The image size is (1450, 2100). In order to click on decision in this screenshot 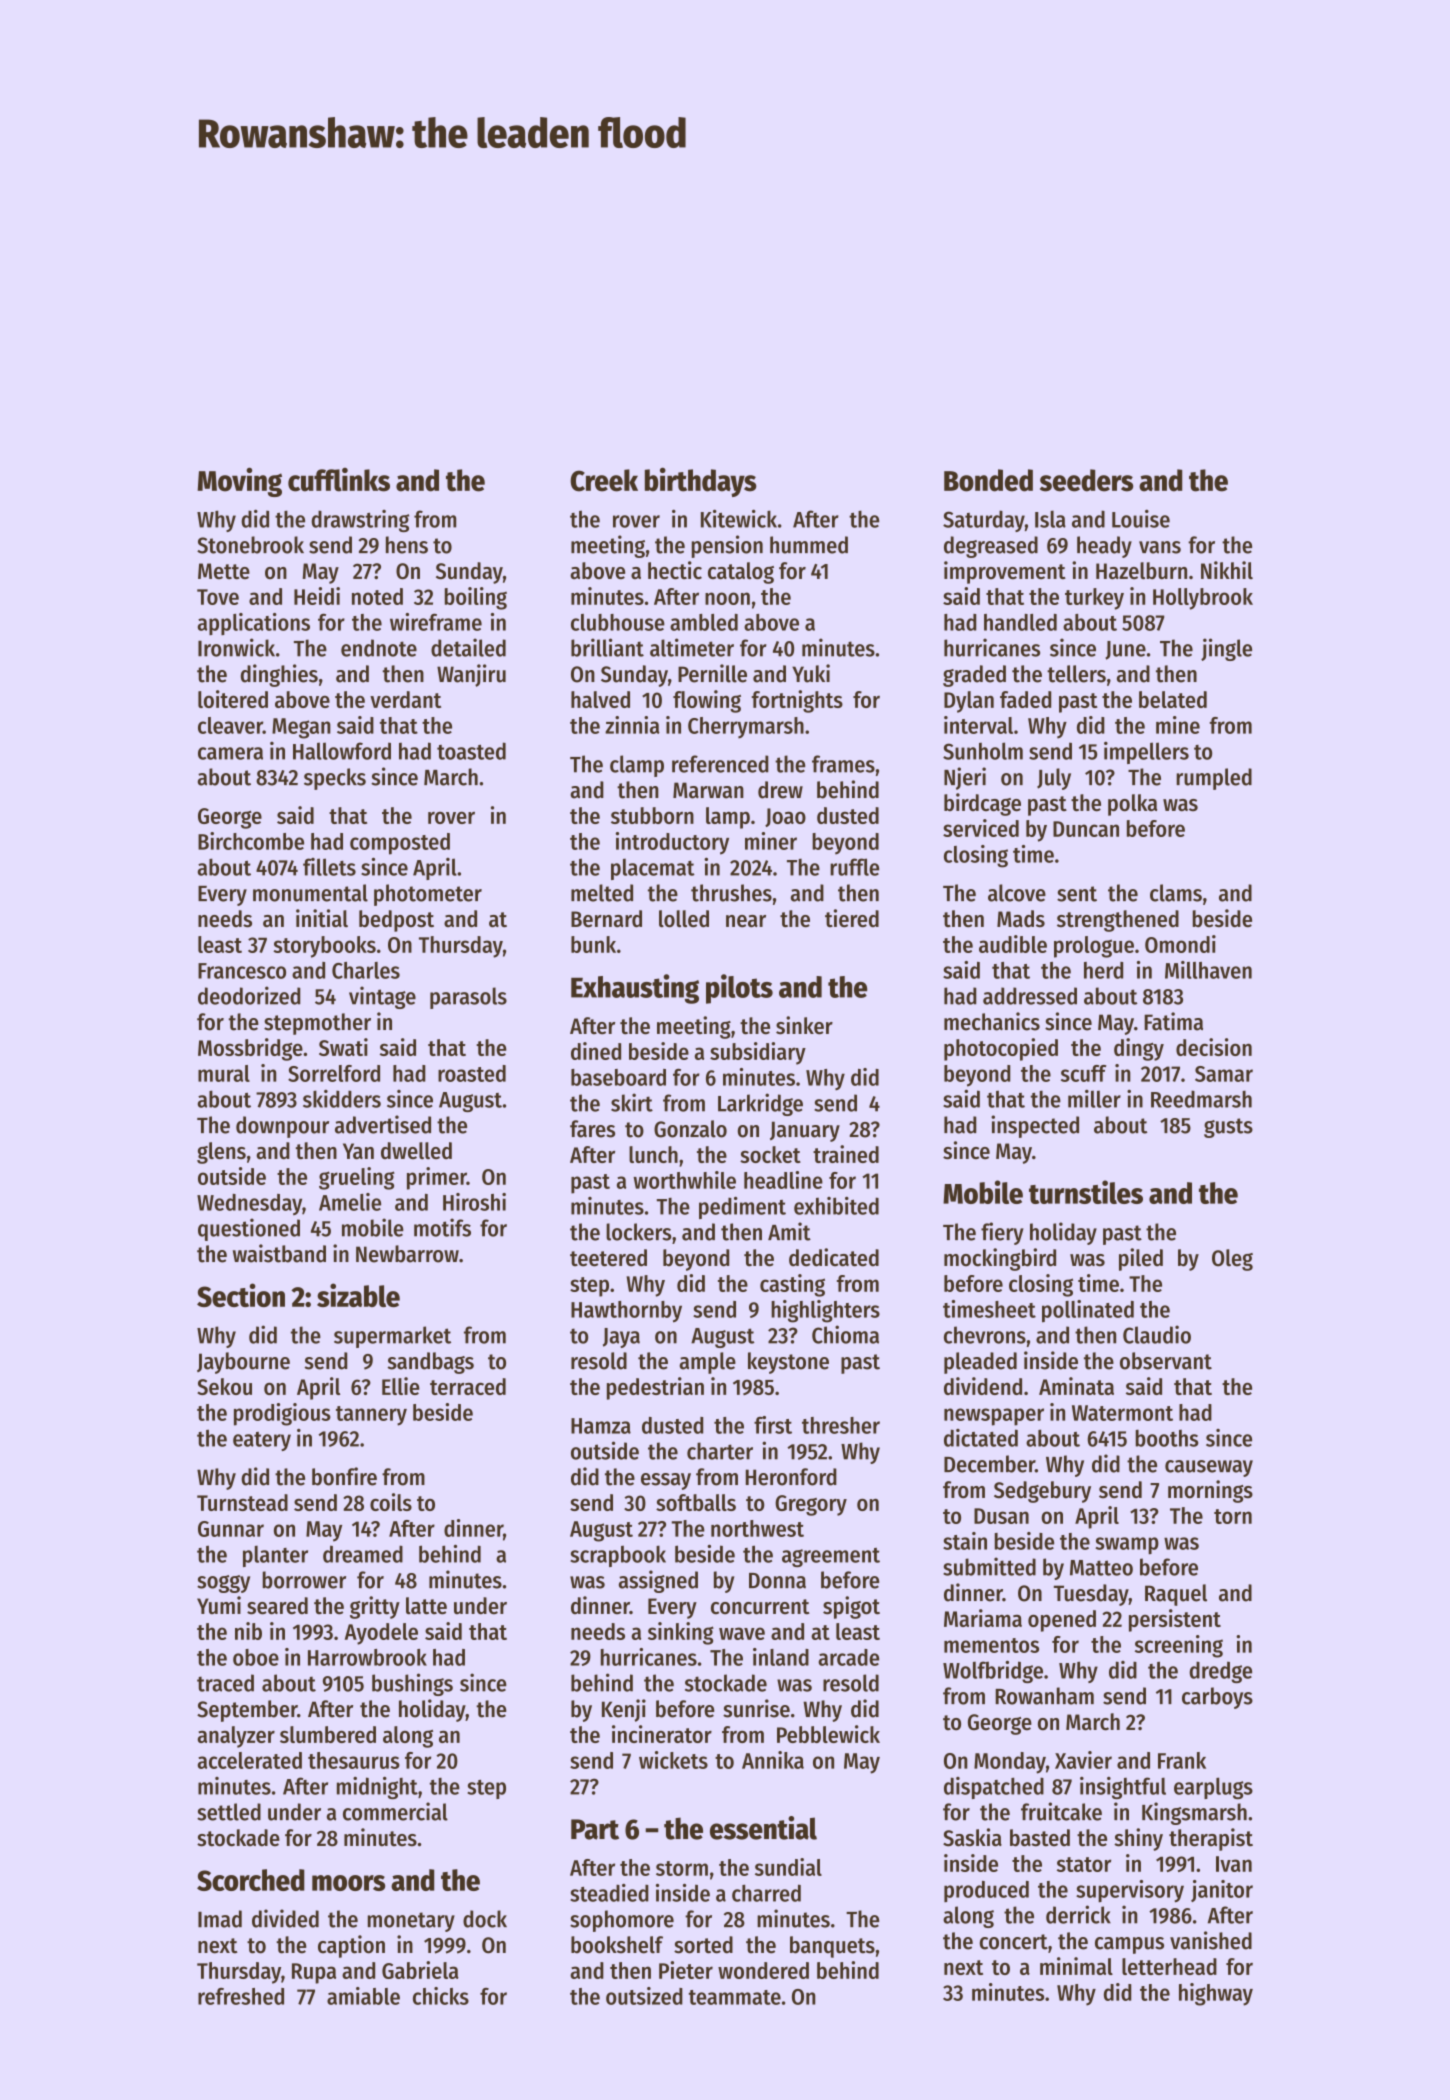, I will do `click(1214, 1047)`.
